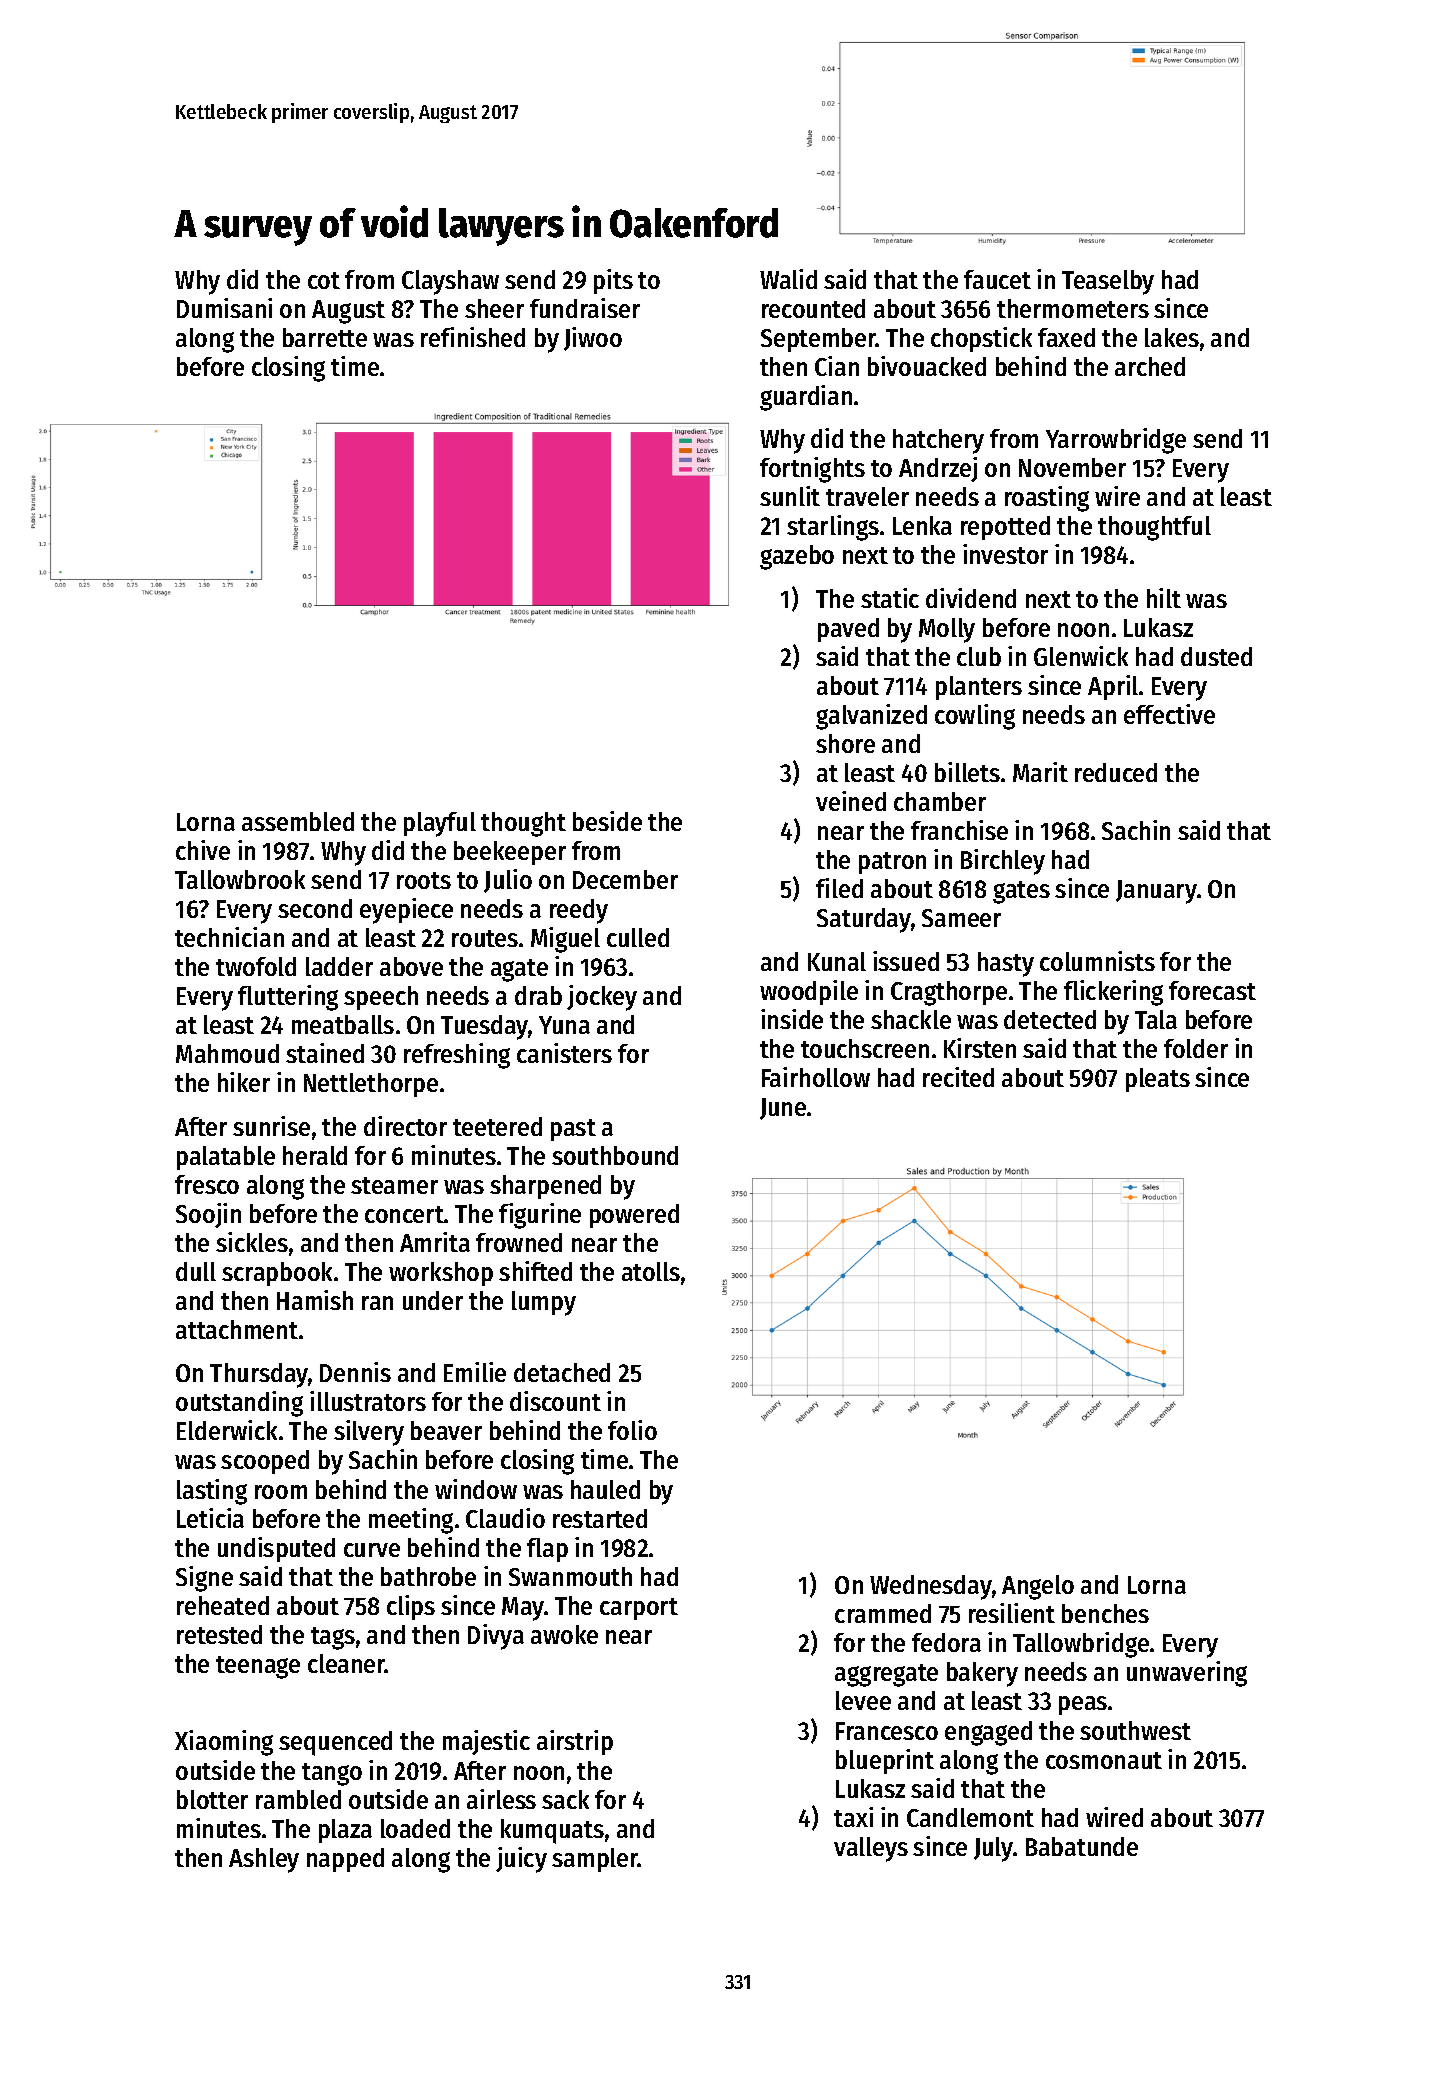 This screenshot has height=2100, width=1450. Describe the element at coordinates (440, 824) in the screenshot. I see `playful` at that location.
